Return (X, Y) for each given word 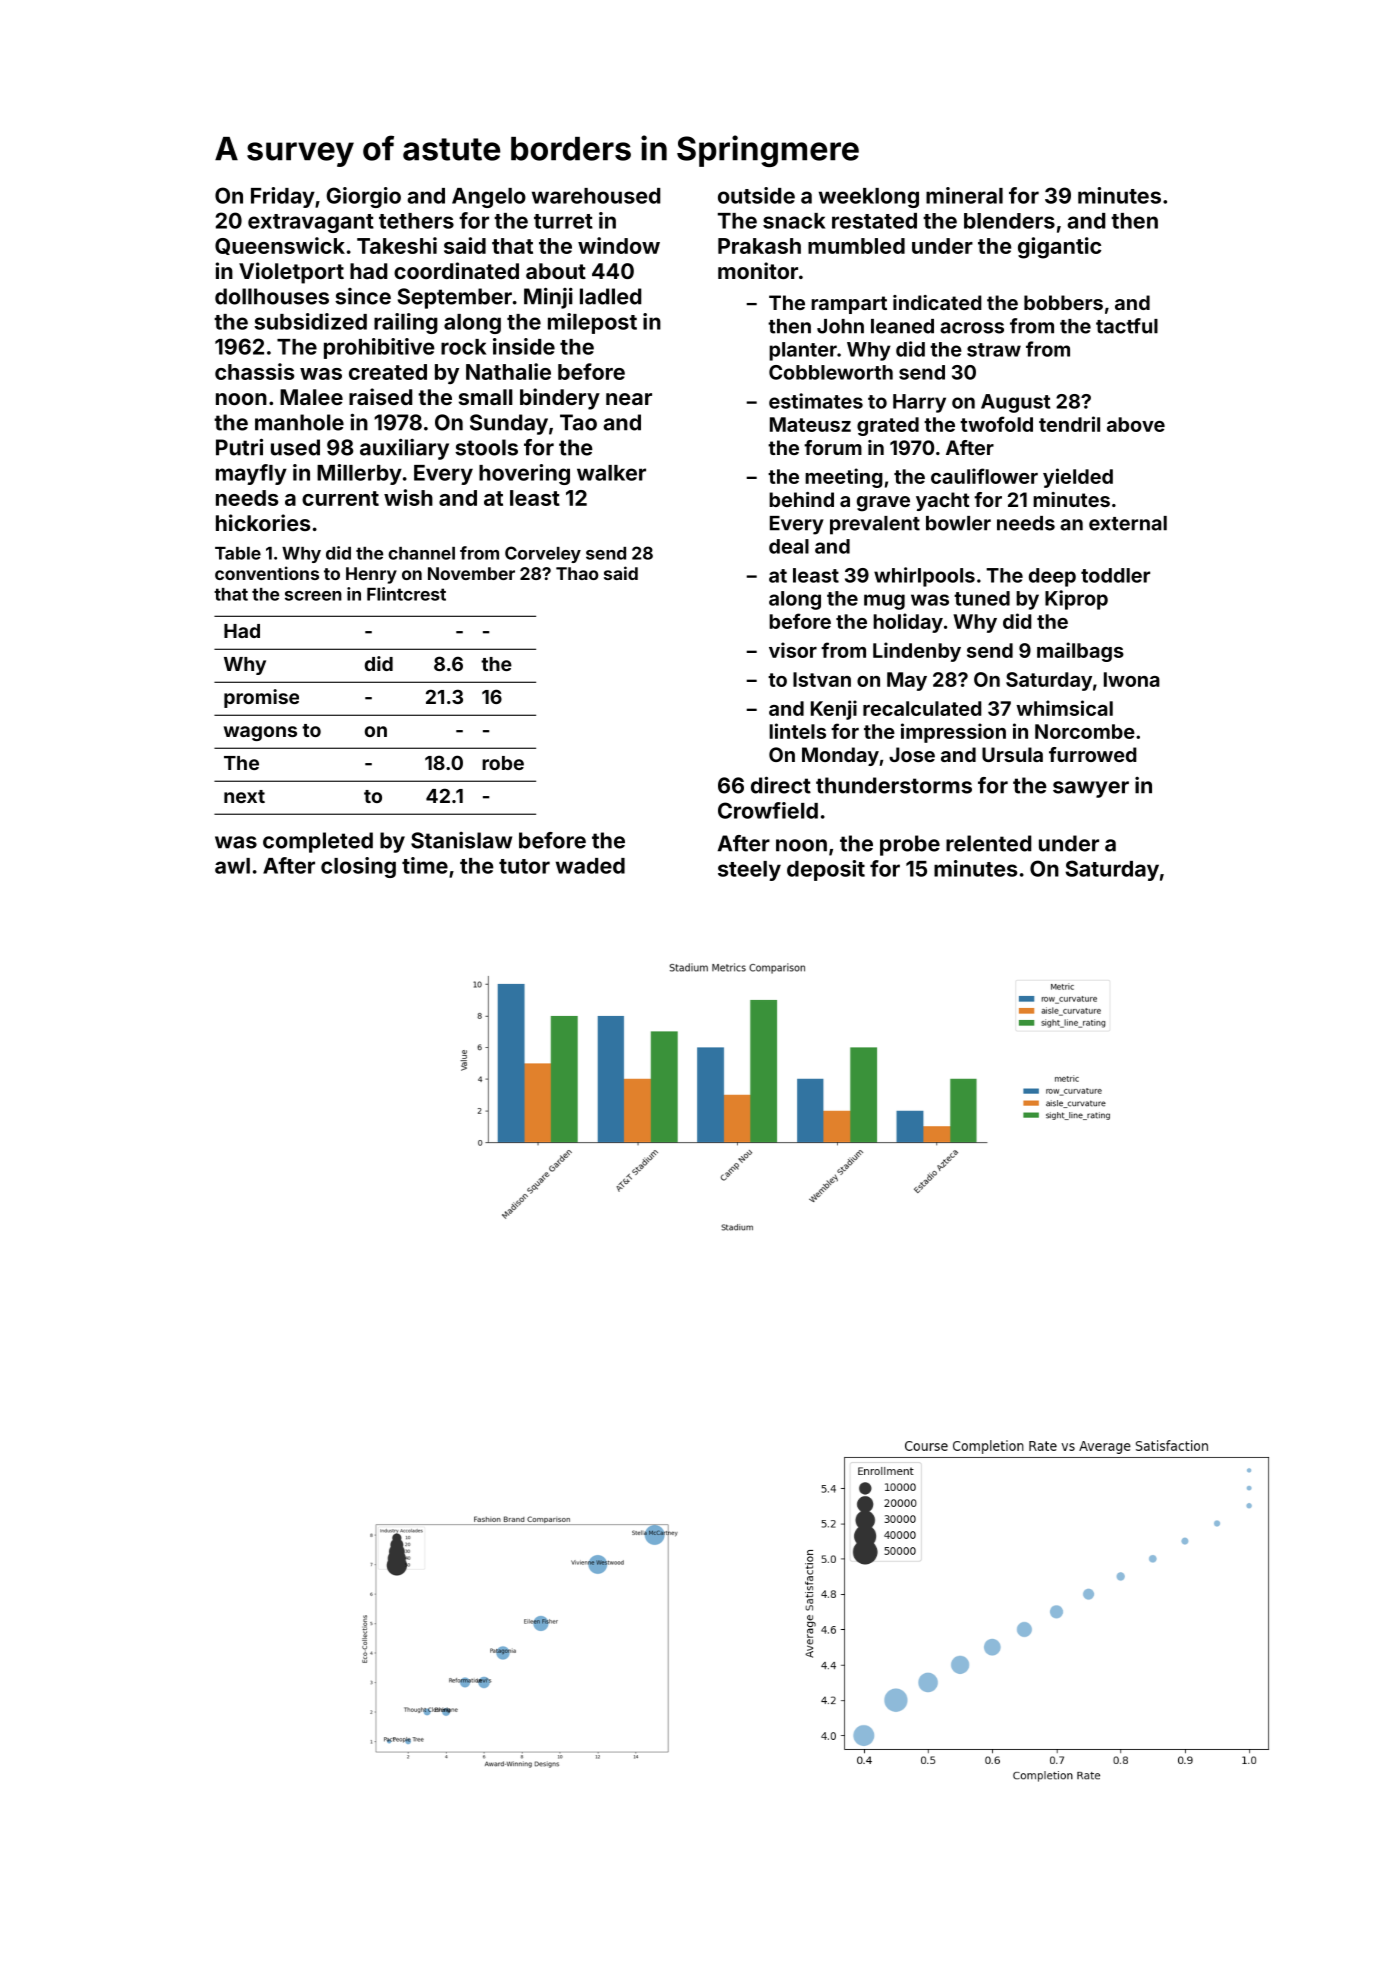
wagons (260, 733)
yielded (1078, 478)
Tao (578, 422)
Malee (311, 397)
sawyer (1091, 789)
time (425, 865)
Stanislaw (461, 840)
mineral (964, 195)
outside (756, 195)
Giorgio (363, 197)
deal (789, 546)
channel (421, 553)
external (1128, 523)
